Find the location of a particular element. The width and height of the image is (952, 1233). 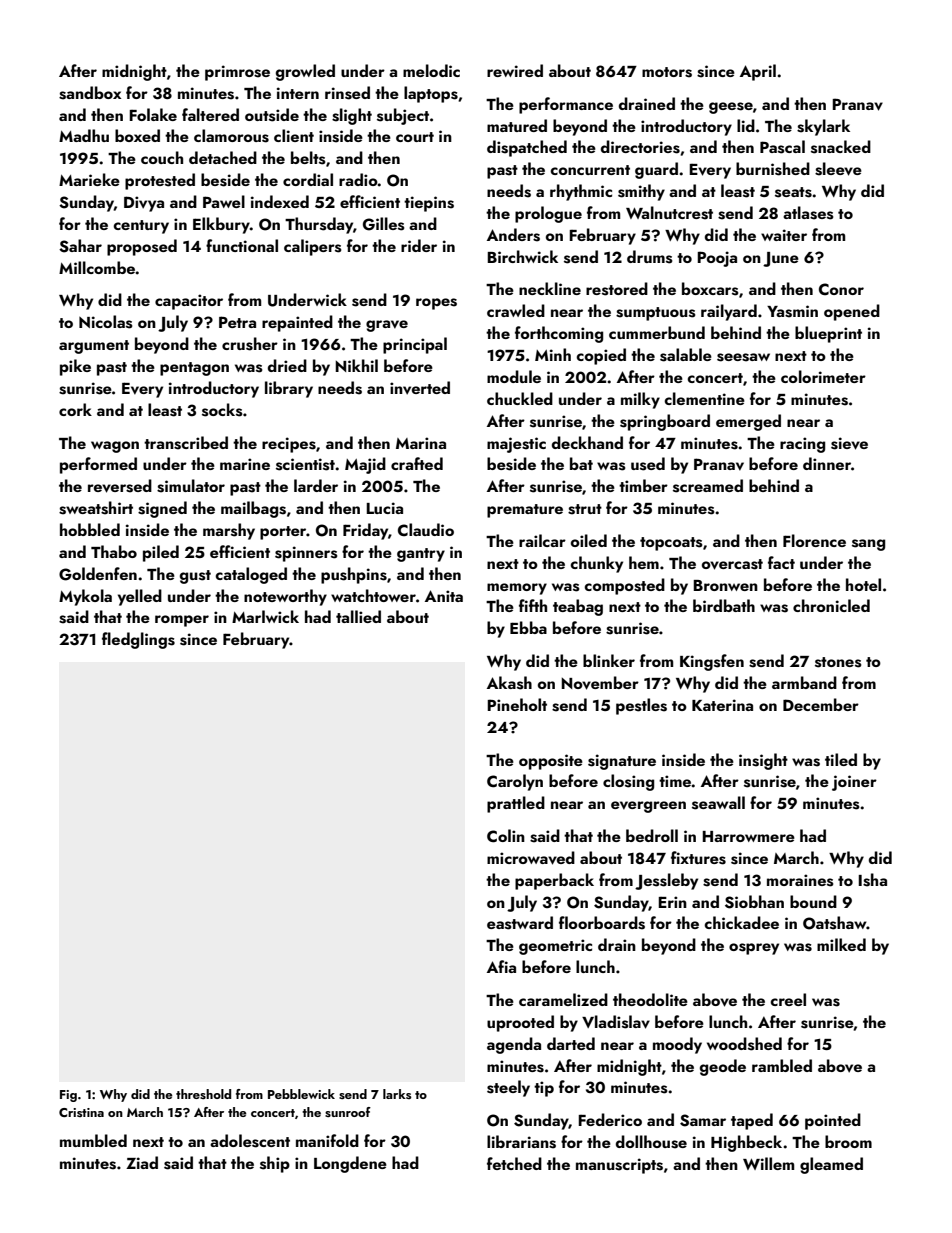

Sahar is located at coordinates (80, 246).
